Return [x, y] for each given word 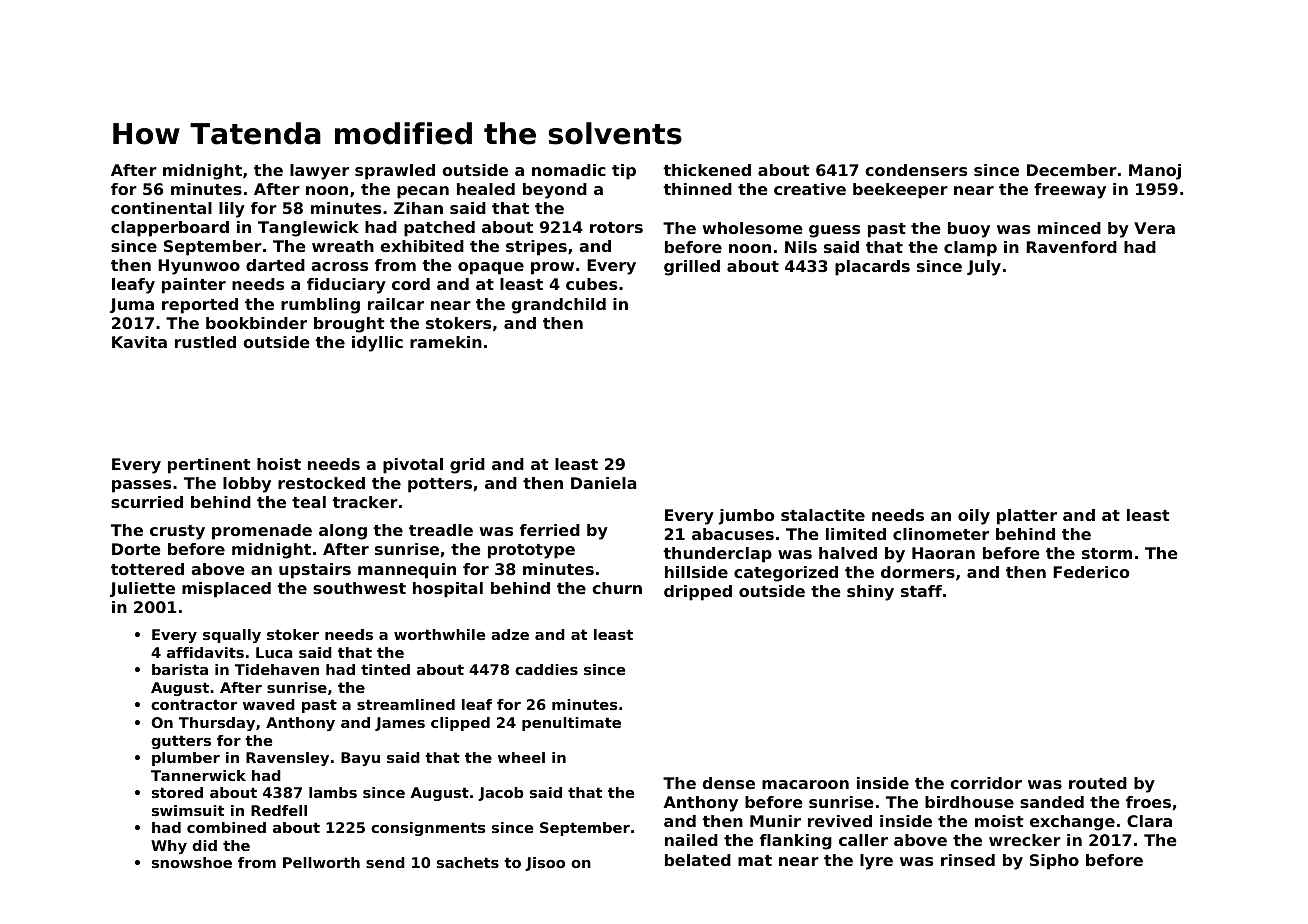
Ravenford [1071, 247]
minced [1069, 228]
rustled [205, 342]
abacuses [733, 534]
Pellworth [321, 862]
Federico [1091, 572]
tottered [147, 569]
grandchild [558, 306]
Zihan [418, 208]
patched [439, 229]
